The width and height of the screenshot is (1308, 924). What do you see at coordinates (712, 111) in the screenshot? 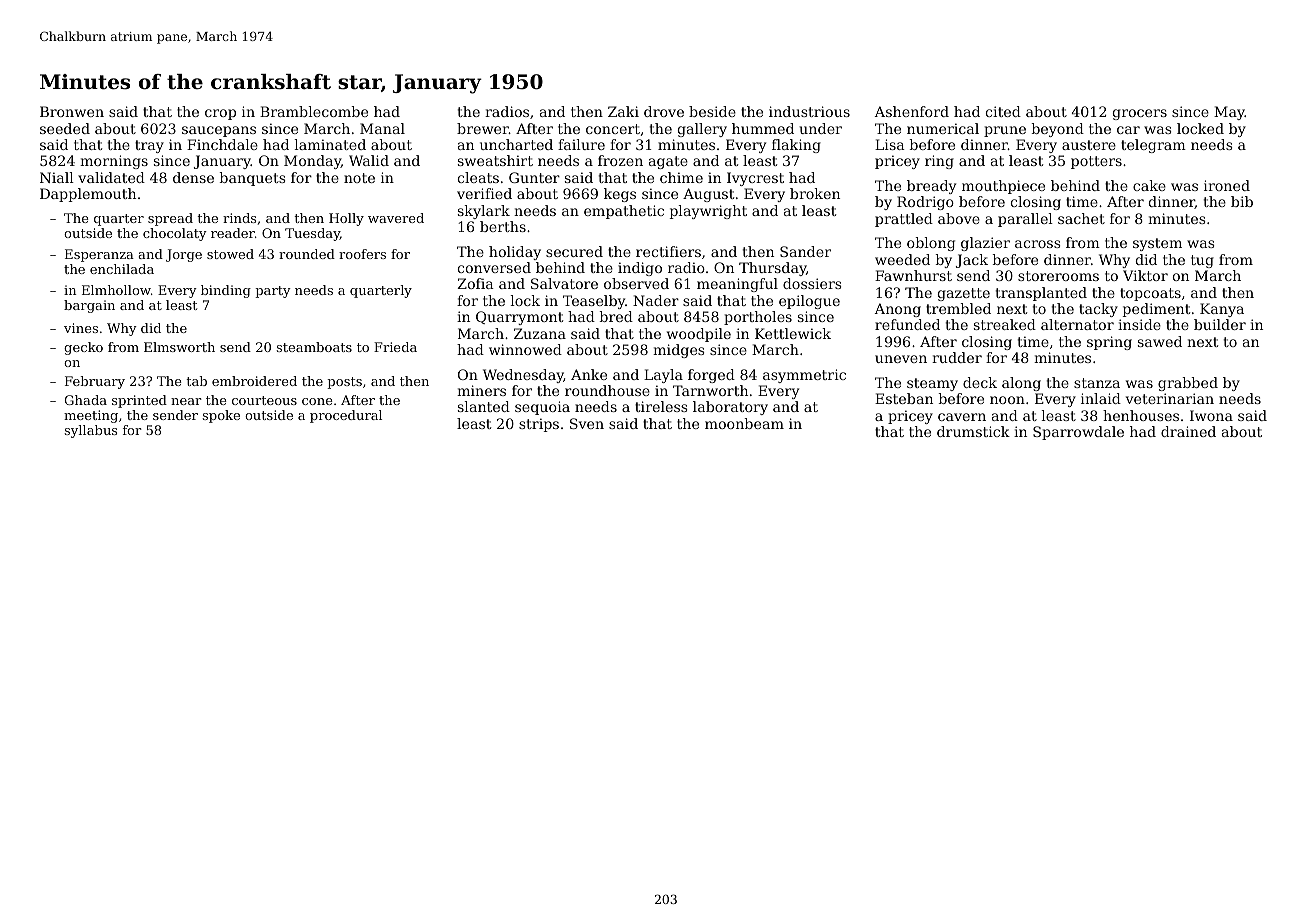
I see `beside` at bounding box center [712, 111].
